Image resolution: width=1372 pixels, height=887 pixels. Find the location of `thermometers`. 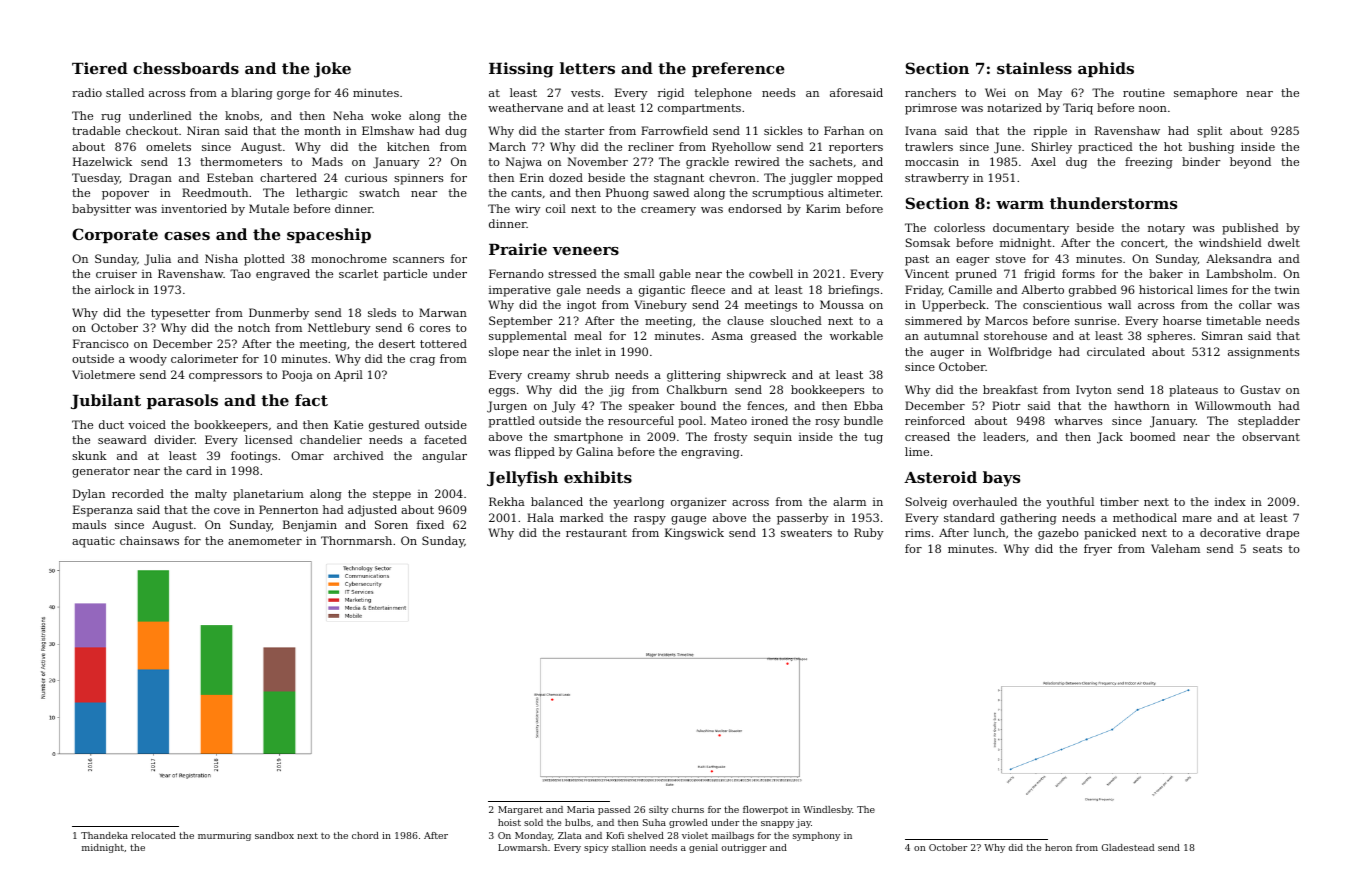

thermometers is located at coordinates (241, 161).
